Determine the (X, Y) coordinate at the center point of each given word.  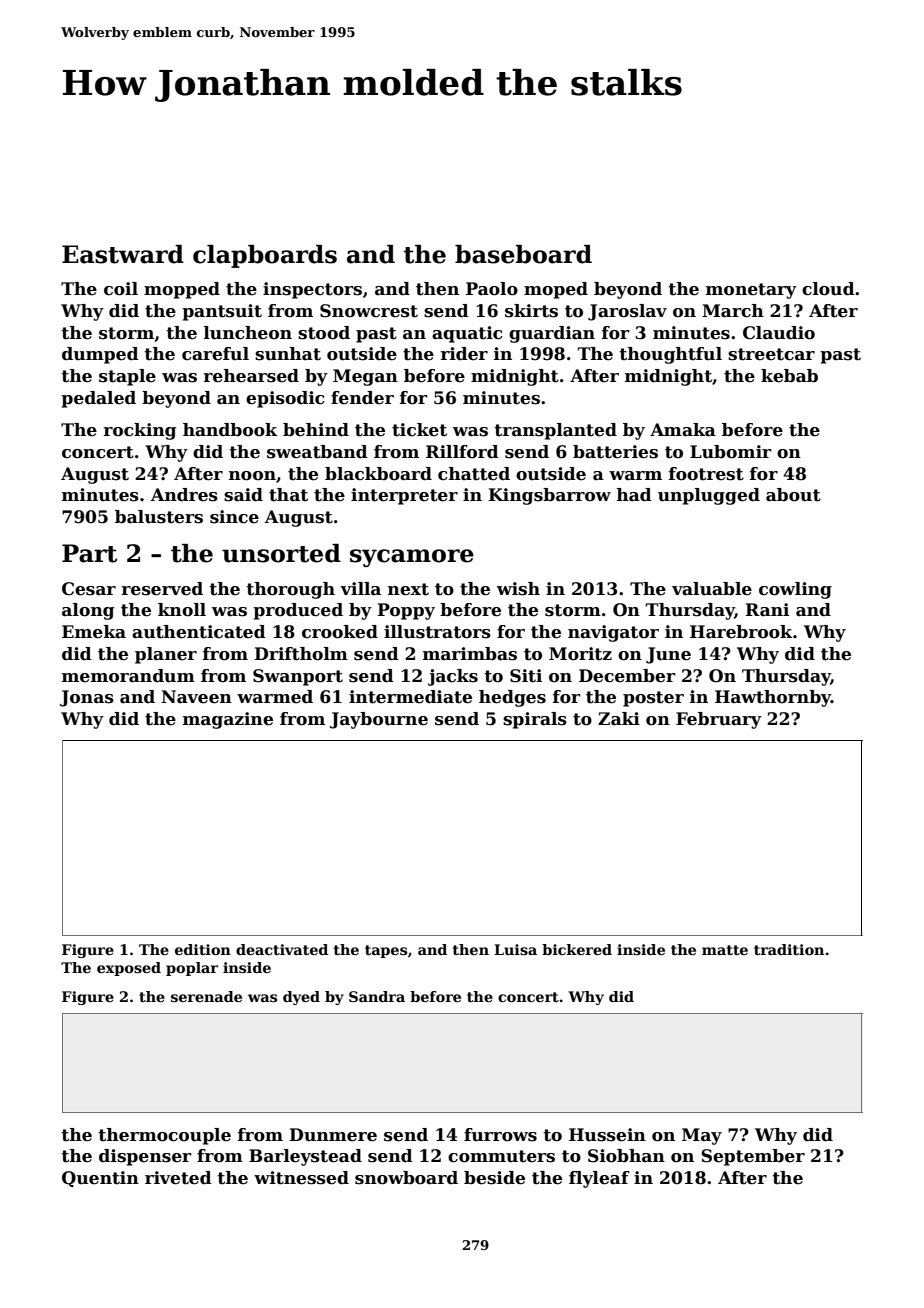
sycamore (412, 558)
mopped (182, 290)
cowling (795, 590)
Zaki (619, 719)
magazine (228, 720)
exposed (129, 969)
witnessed (301, 1178)
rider (464, 354)
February (719, 720)
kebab (789, 376)
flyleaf (599, 1179)
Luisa (515, 949)
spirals (535, 720)
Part (89, 553)
